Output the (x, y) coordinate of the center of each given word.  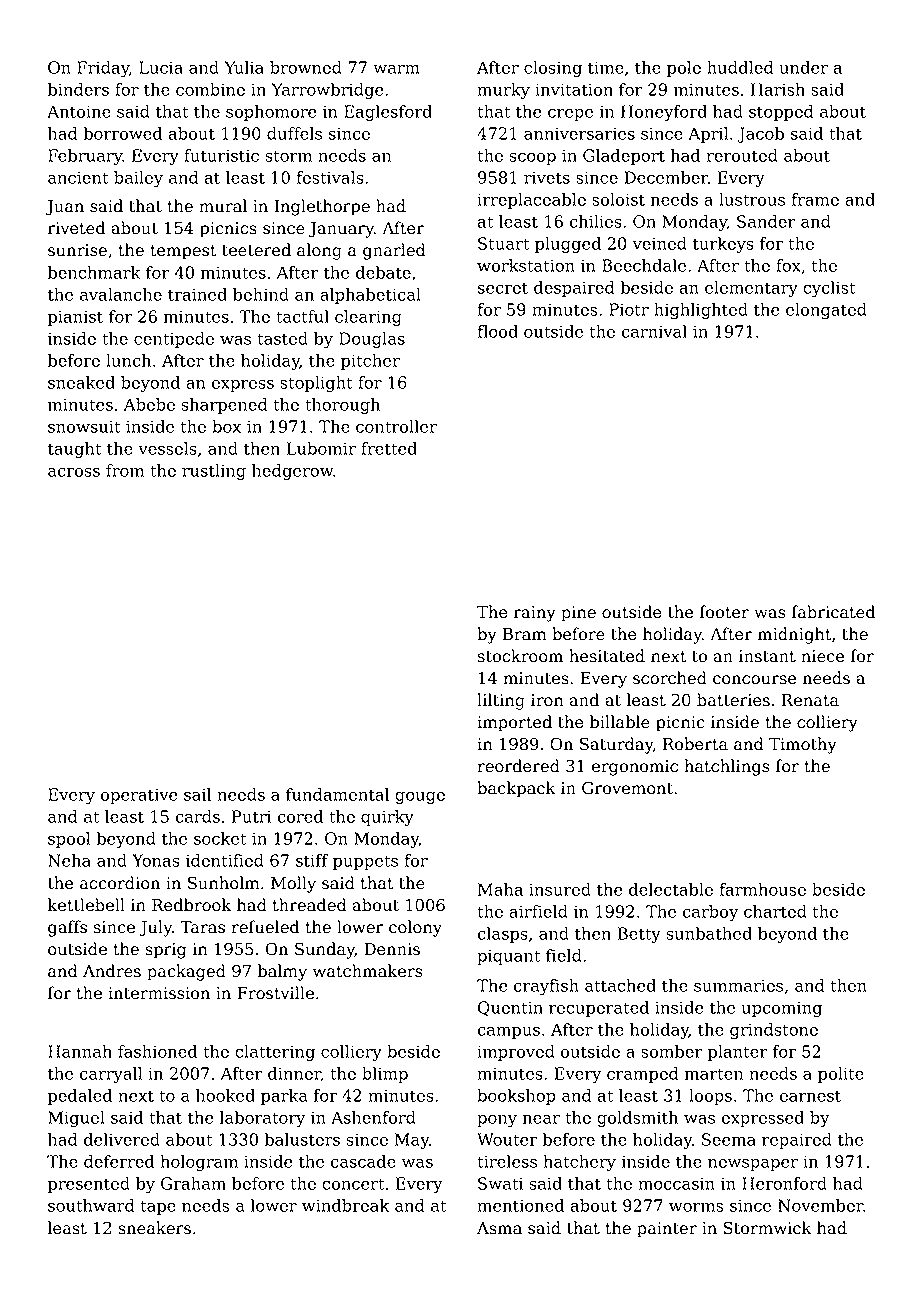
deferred (119, 1161)
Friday (103, 69)
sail (197, 794)
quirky (387, 818)
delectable (671, 889)
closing (553, 69)
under (803, 67)
